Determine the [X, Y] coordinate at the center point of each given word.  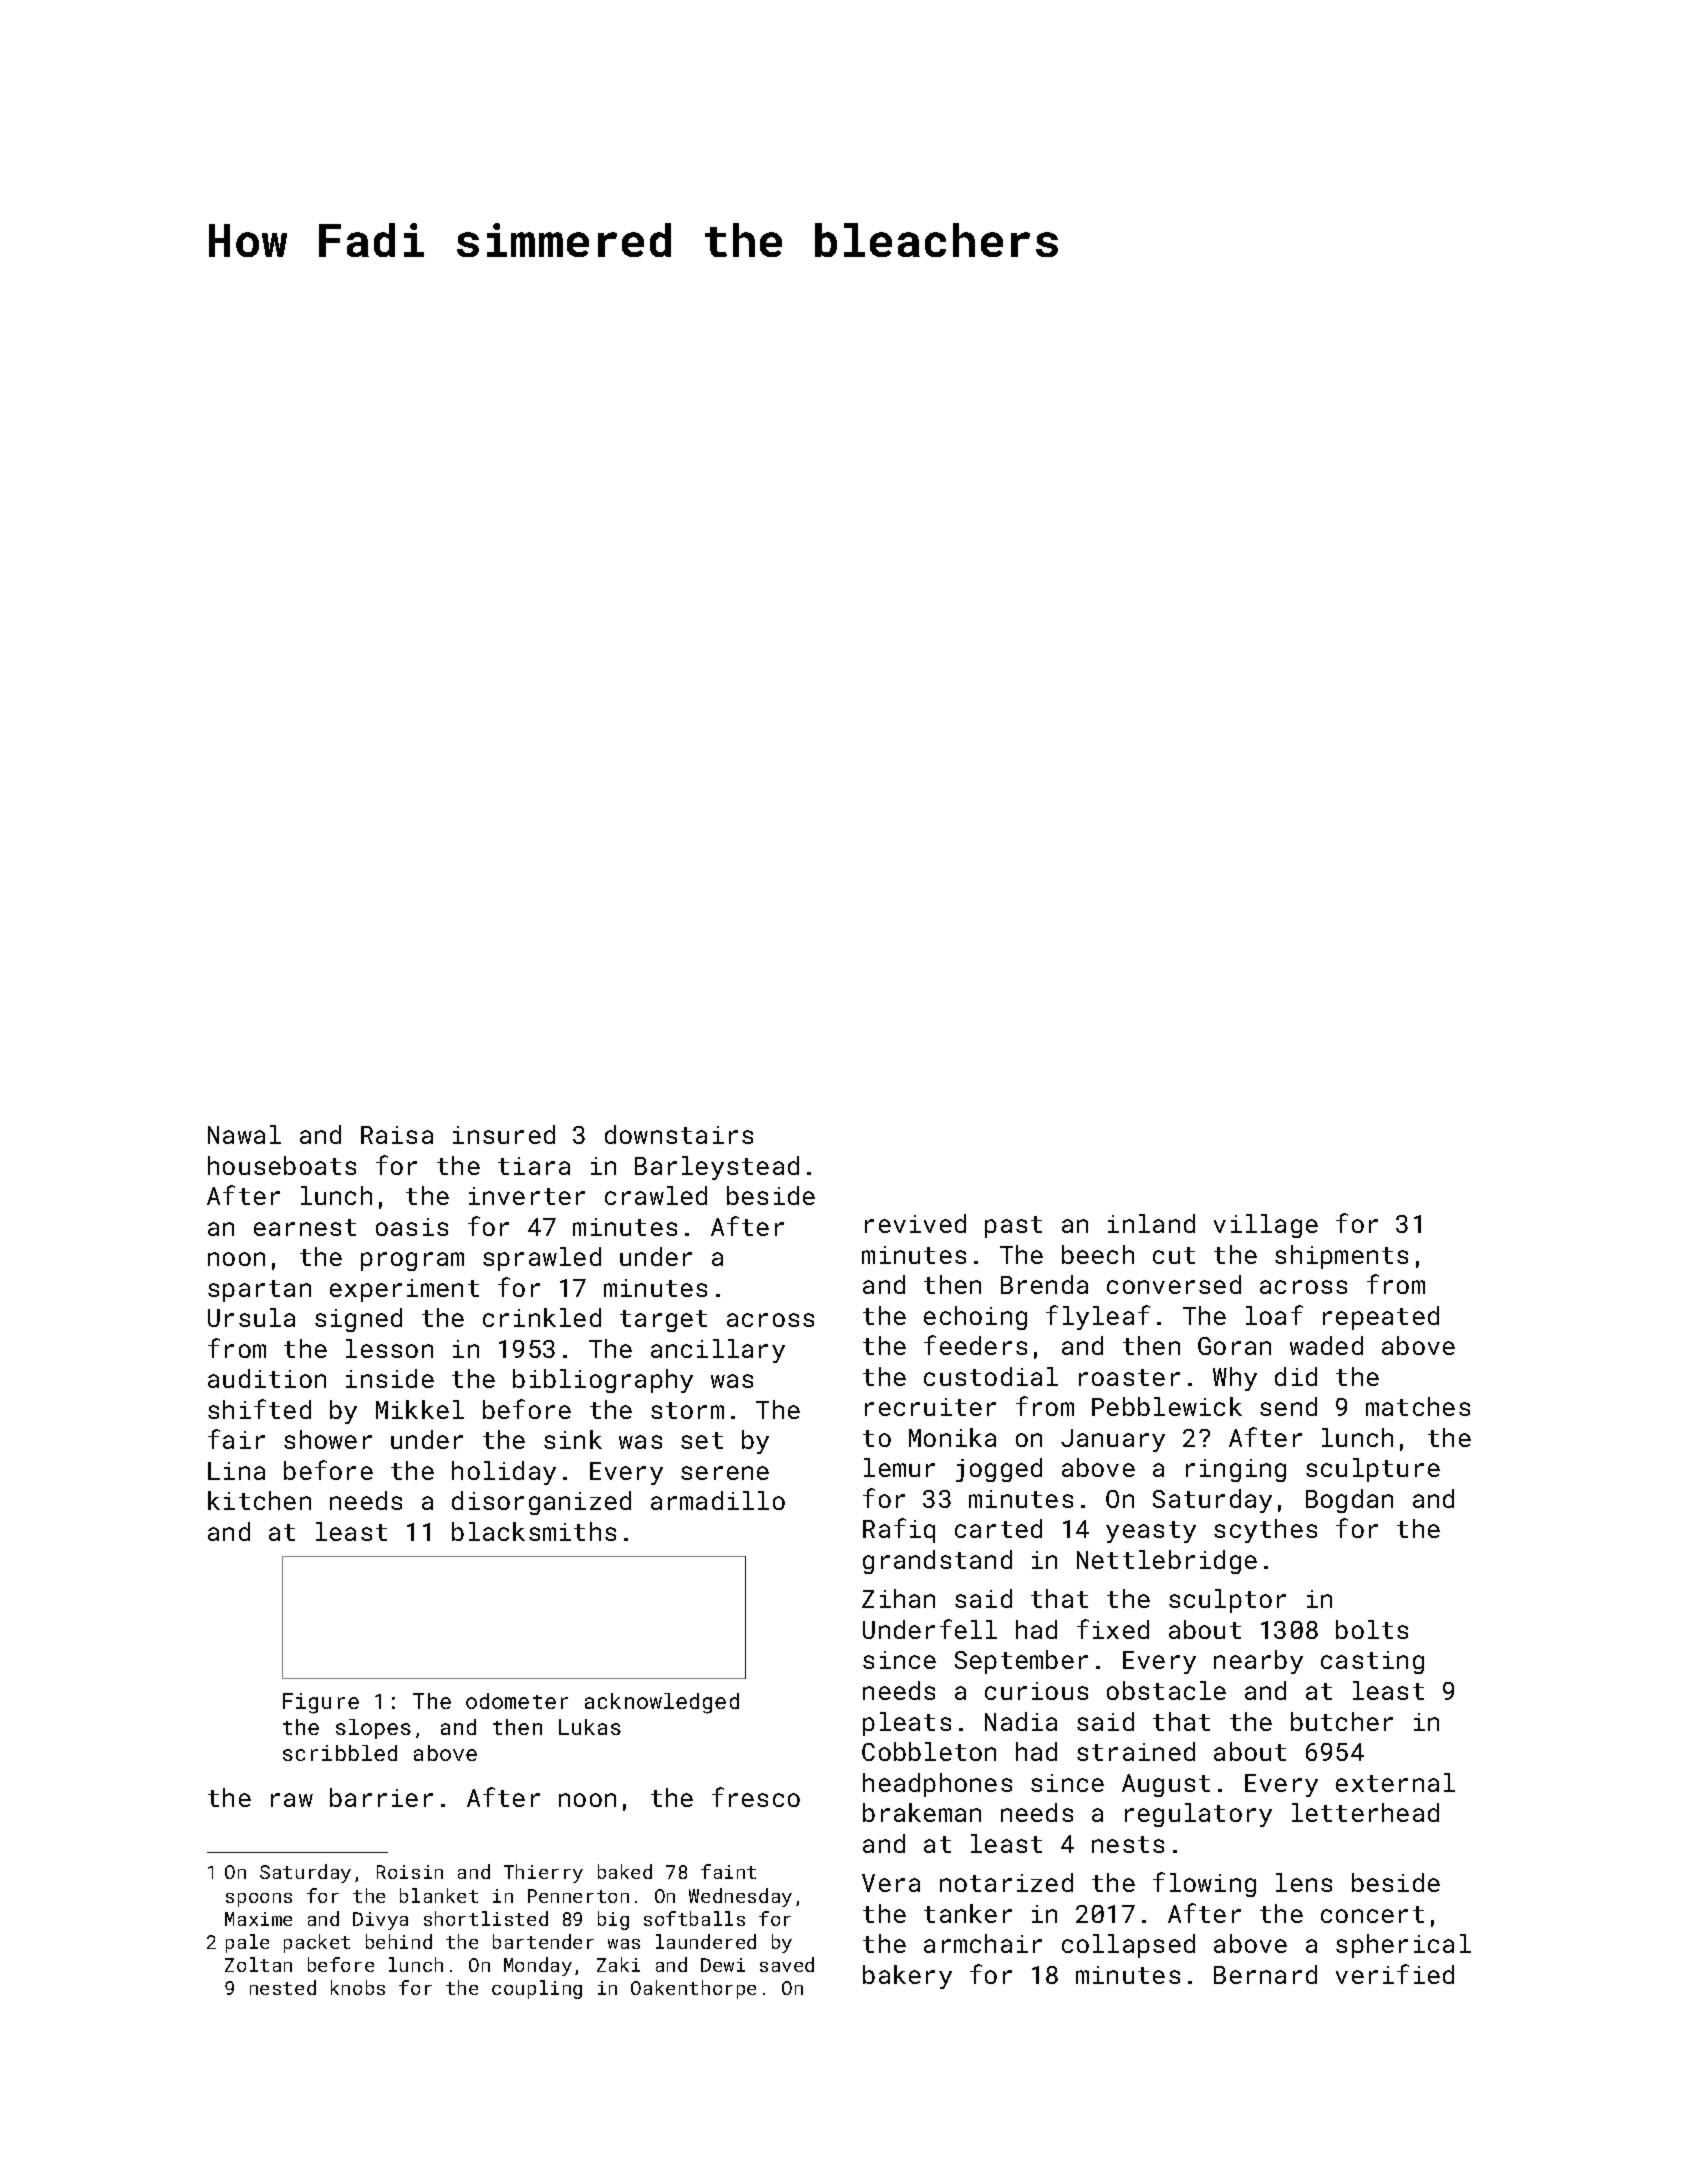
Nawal [244, 1134]
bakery [907, 1977]
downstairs [679, 1134]
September [1021, 1662]
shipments [1341, 1257]
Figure [321, 1703]
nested [283, 1987]
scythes [1265, 1531]
